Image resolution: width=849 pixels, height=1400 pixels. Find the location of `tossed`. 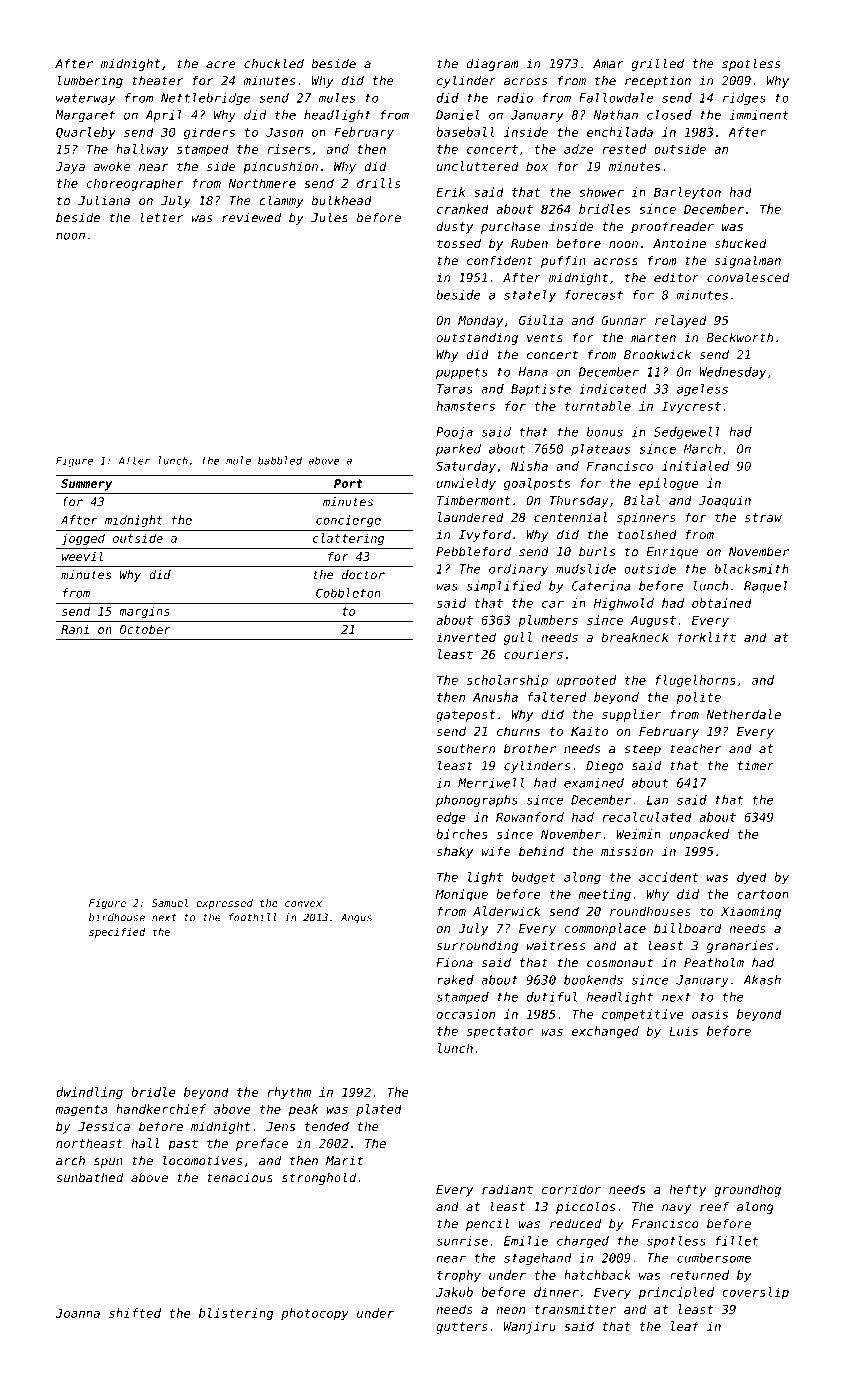

tossed is located at coordinates (459, 243).
